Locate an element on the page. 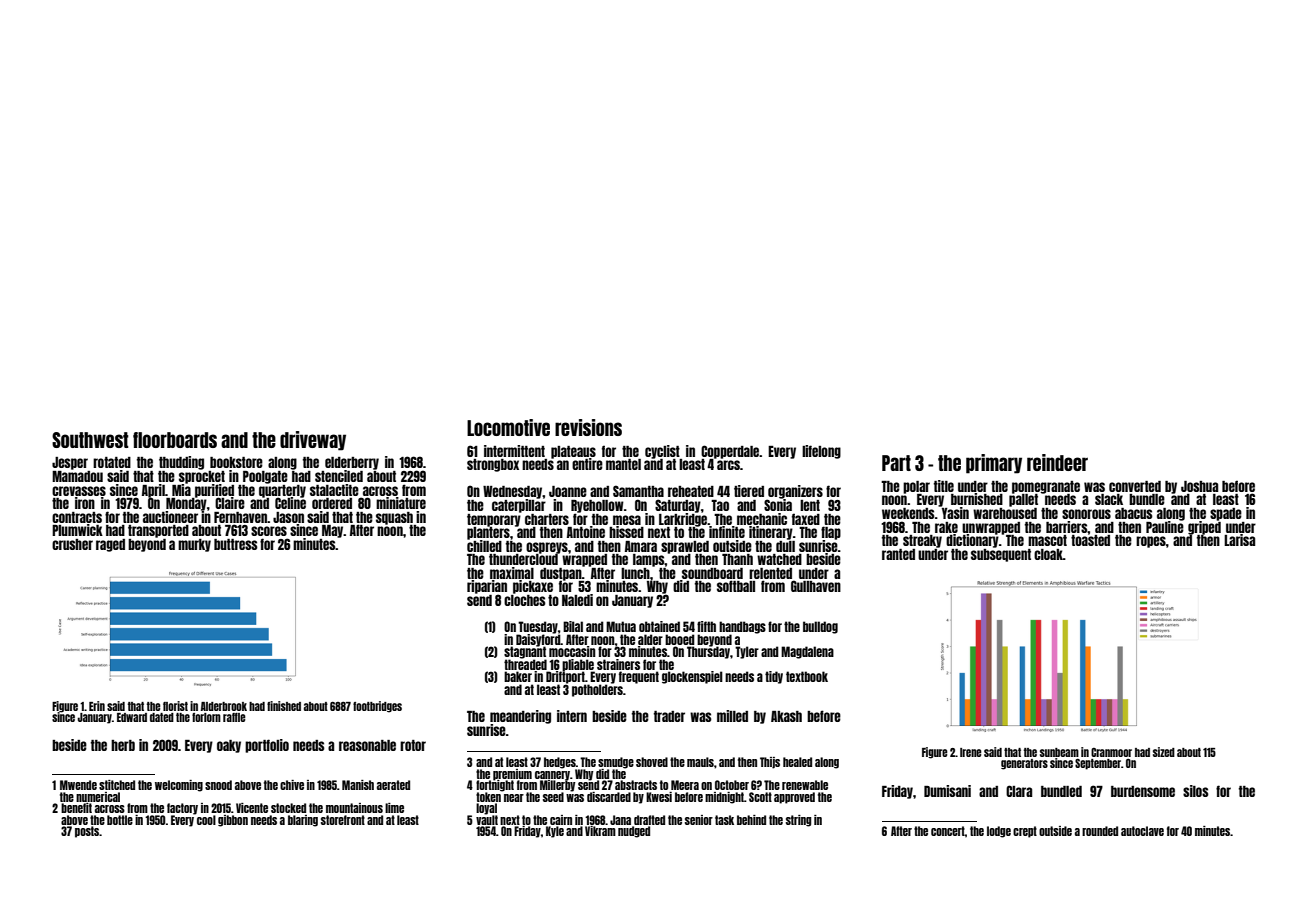  ospreys is located at coordinates (547, 548).
